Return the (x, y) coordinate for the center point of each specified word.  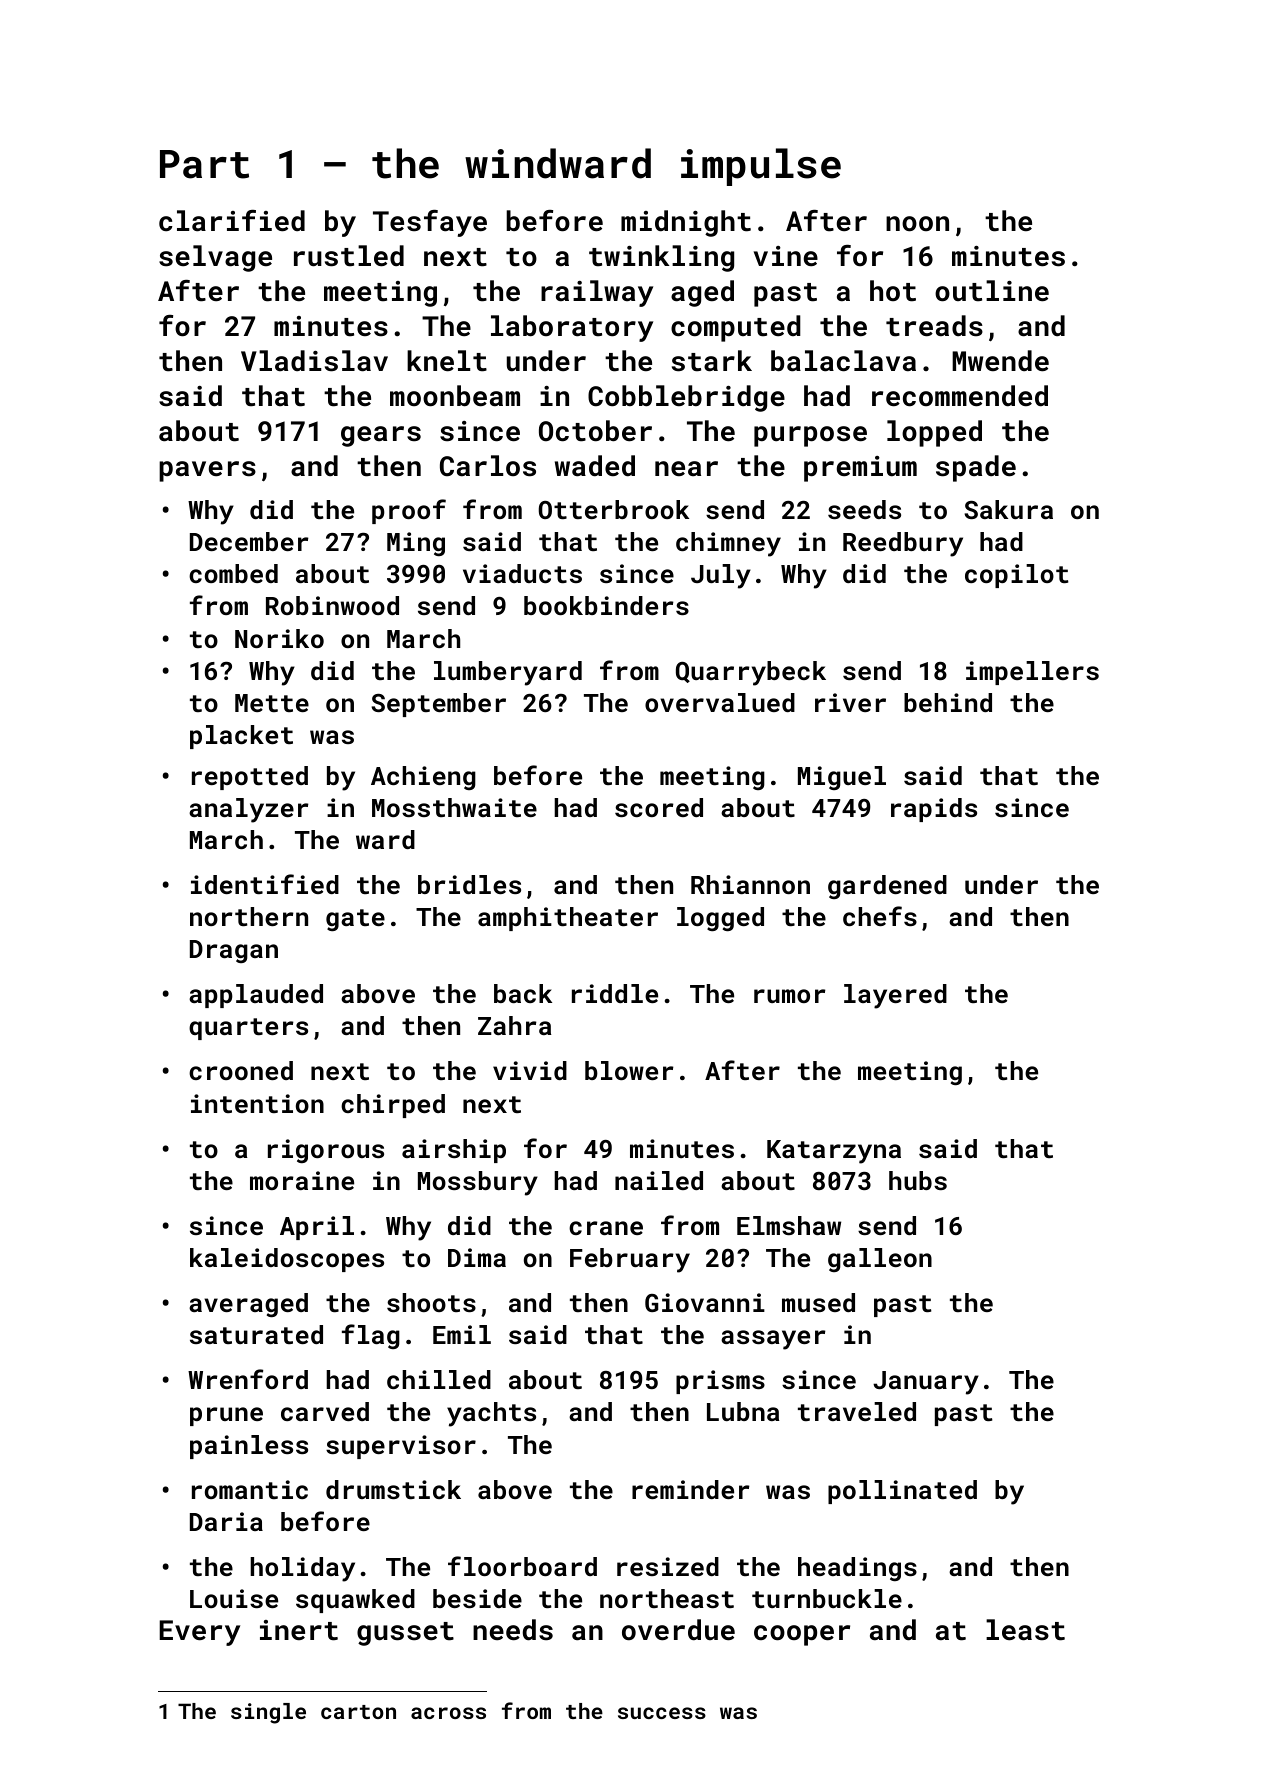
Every (199, 1633)
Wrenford (248, 1379)
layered (895, 996)
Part (204, 164)
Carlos (488, 466)
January (926, 1383)
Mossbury (478, 1183)
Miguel (842, 778)
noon (917, 224)
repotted (250, 778)
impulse (761, 167)
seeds (864, 509)
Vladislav (314, 361)
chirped (393, 1106)
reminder (691, 1489)
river (850, 702)
